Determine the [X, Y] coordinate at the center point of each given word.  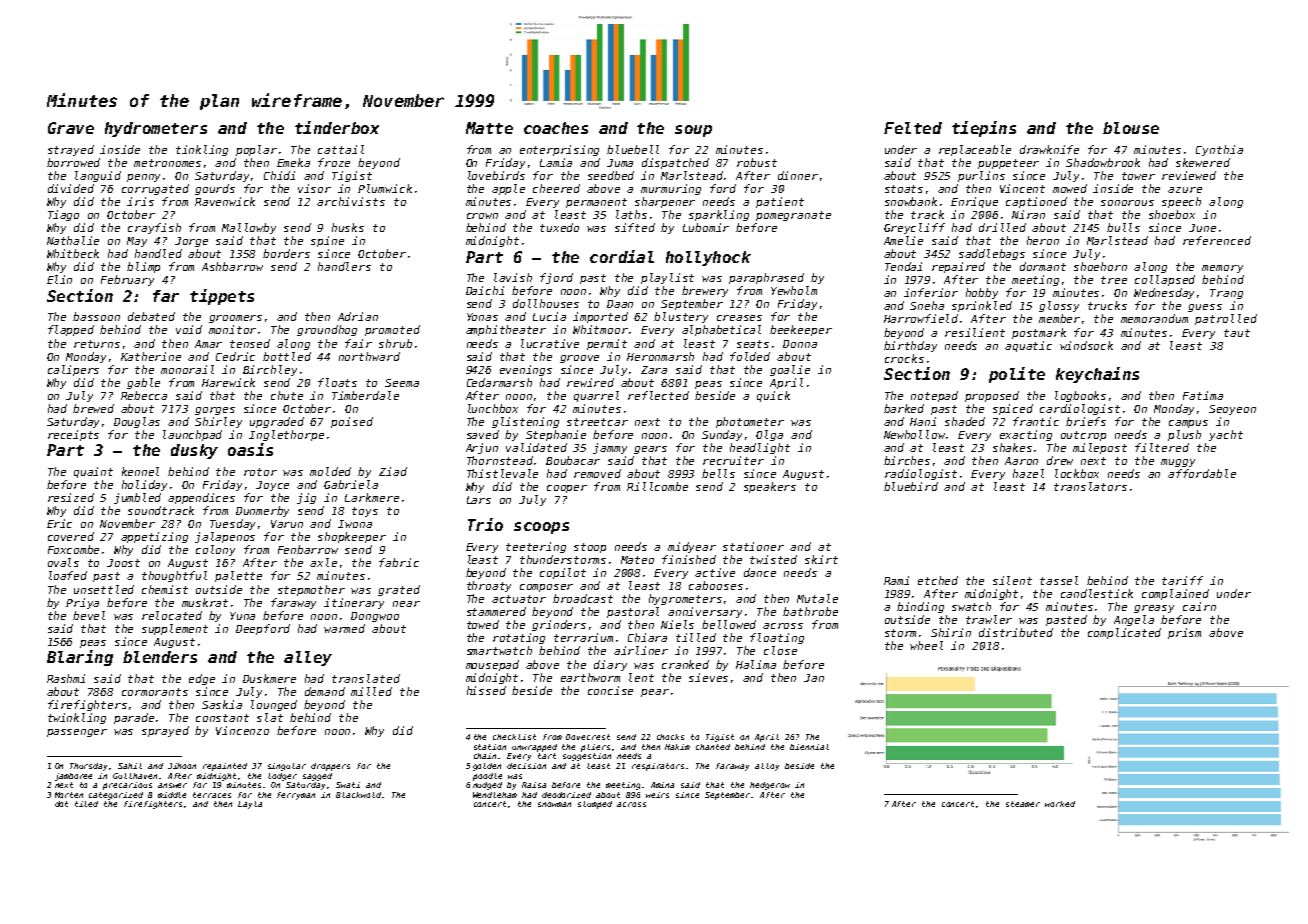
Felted [913, 128]
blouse [1131, 128]
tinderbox [337, 127]
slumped [595, 805]
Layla [250, 805]
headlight [760, 448]
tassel [1059, 580]
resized [71, 497]
